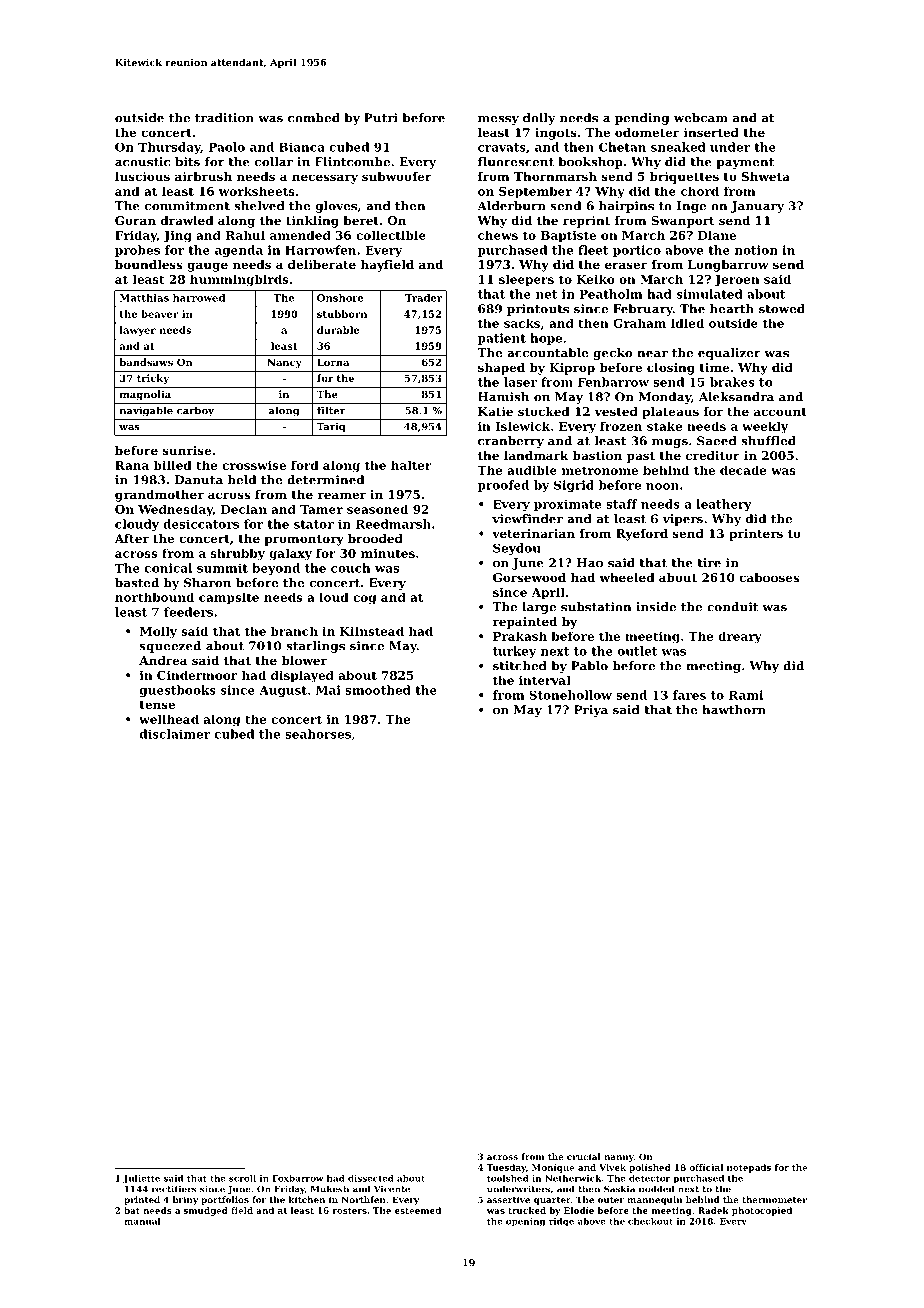 Image resolution: width=924 pixels, height=1308 pixels. Describe the element at coordinates (137, 583) in the page. I see `basted` at that location.
